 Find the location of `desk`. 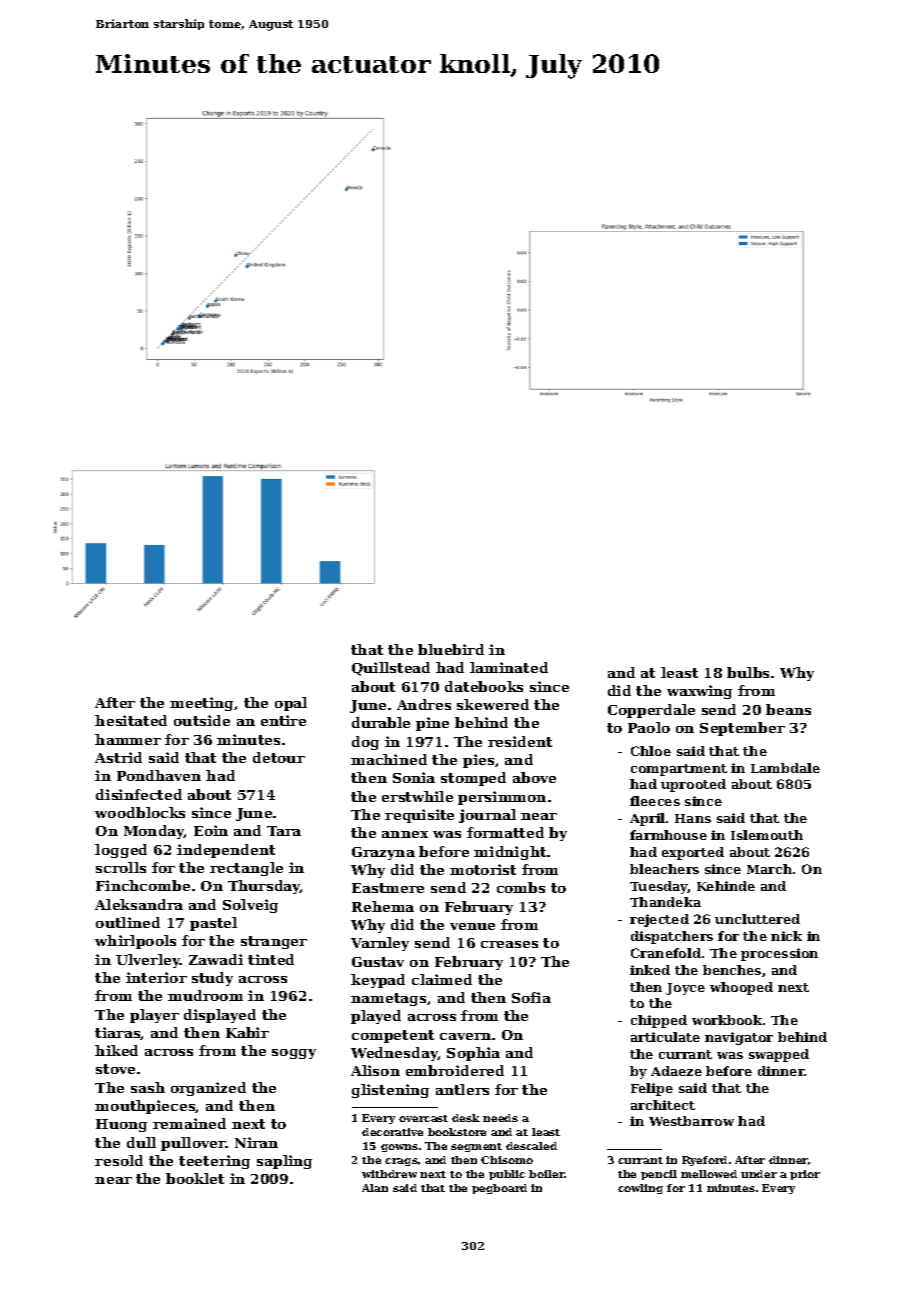

desk is located at coordinates (466, 1118).
